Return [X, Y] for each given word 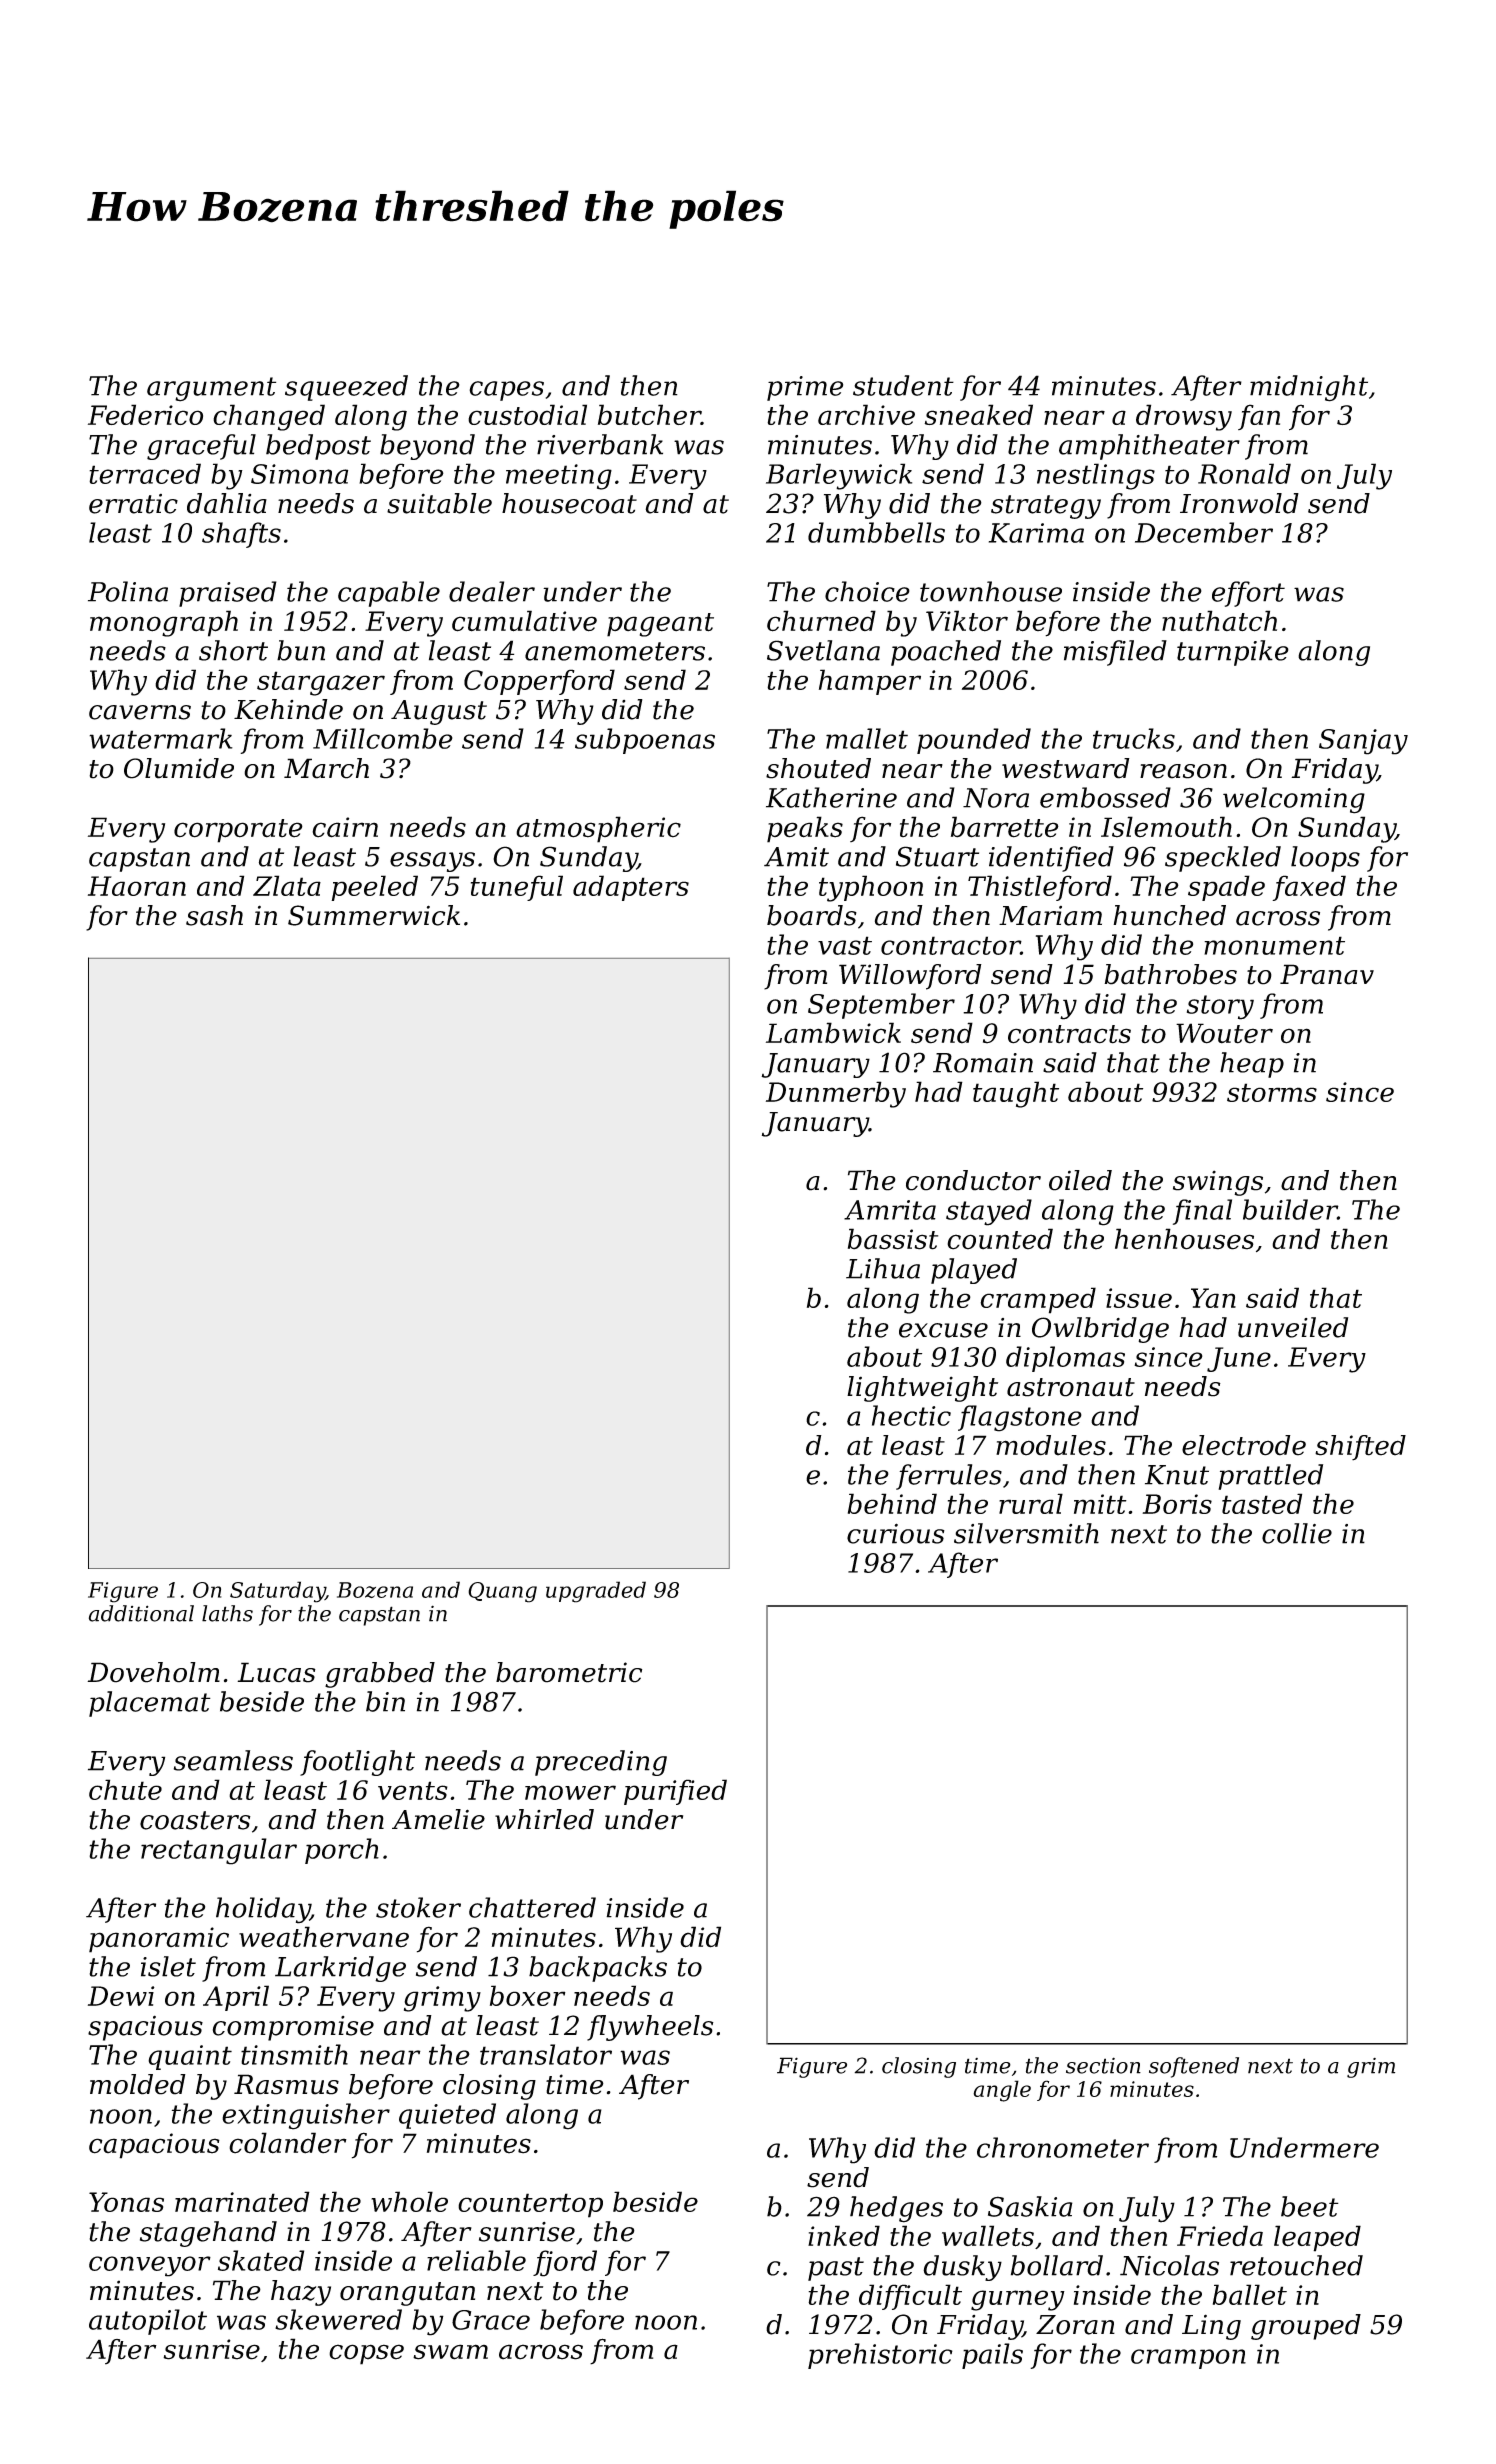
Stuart [937, 856]
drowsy [1184, 417]
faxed [1309, 888]
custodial [527, 414]
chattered [532, 1907]
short [233, 650]
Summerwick [374, 915]
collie [1297, 1533]
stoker [418, 1907]
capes [506, 391]
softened [1194, 2067]
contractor [951, 945]
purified [675, 1792]
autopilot [148, 2322]
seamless [233, 1760]
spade [1226, 888]
